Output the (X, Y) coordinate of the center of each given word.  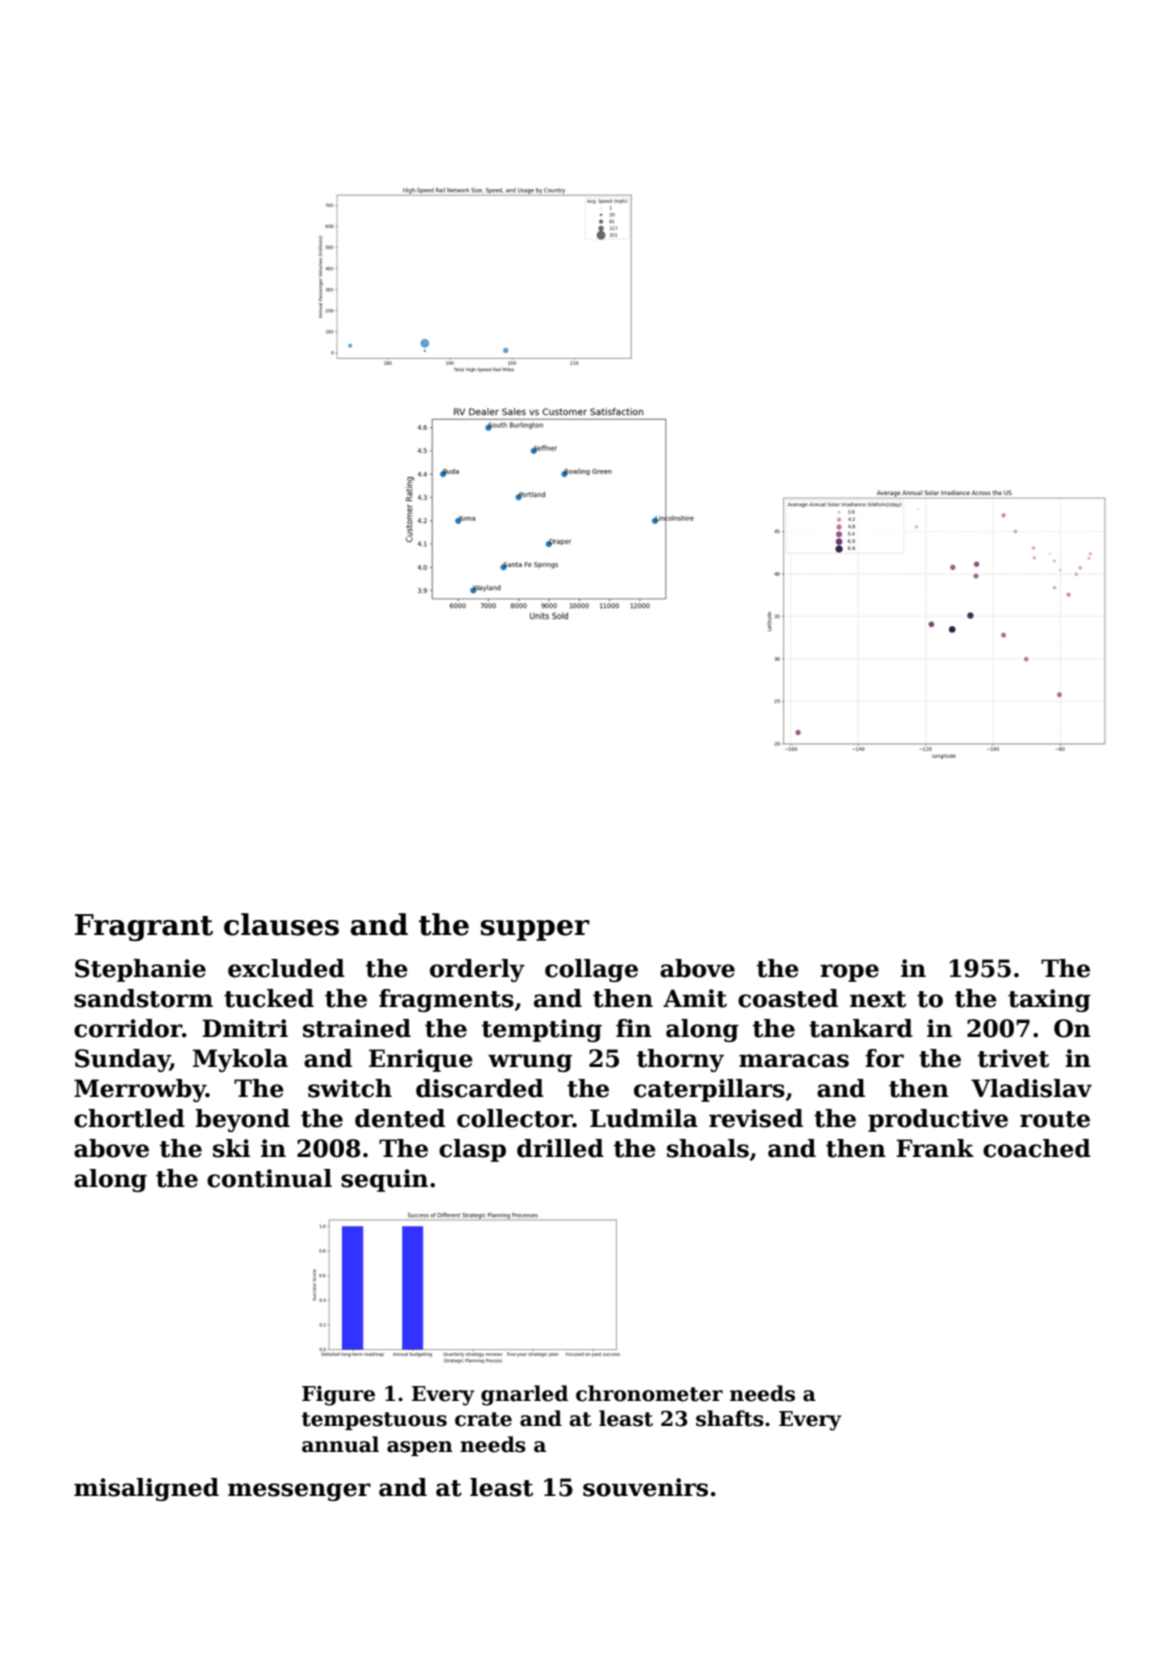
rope (849, 973)
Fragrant (144, 927)
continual (269, 1178)
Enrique (421, 1060)
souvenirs (645, 1487)
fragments (446, 1000)
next (878, 999)
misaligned (146, 1489)
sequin (384, 1180)
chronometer (649, 1393)
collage (591, 970)
